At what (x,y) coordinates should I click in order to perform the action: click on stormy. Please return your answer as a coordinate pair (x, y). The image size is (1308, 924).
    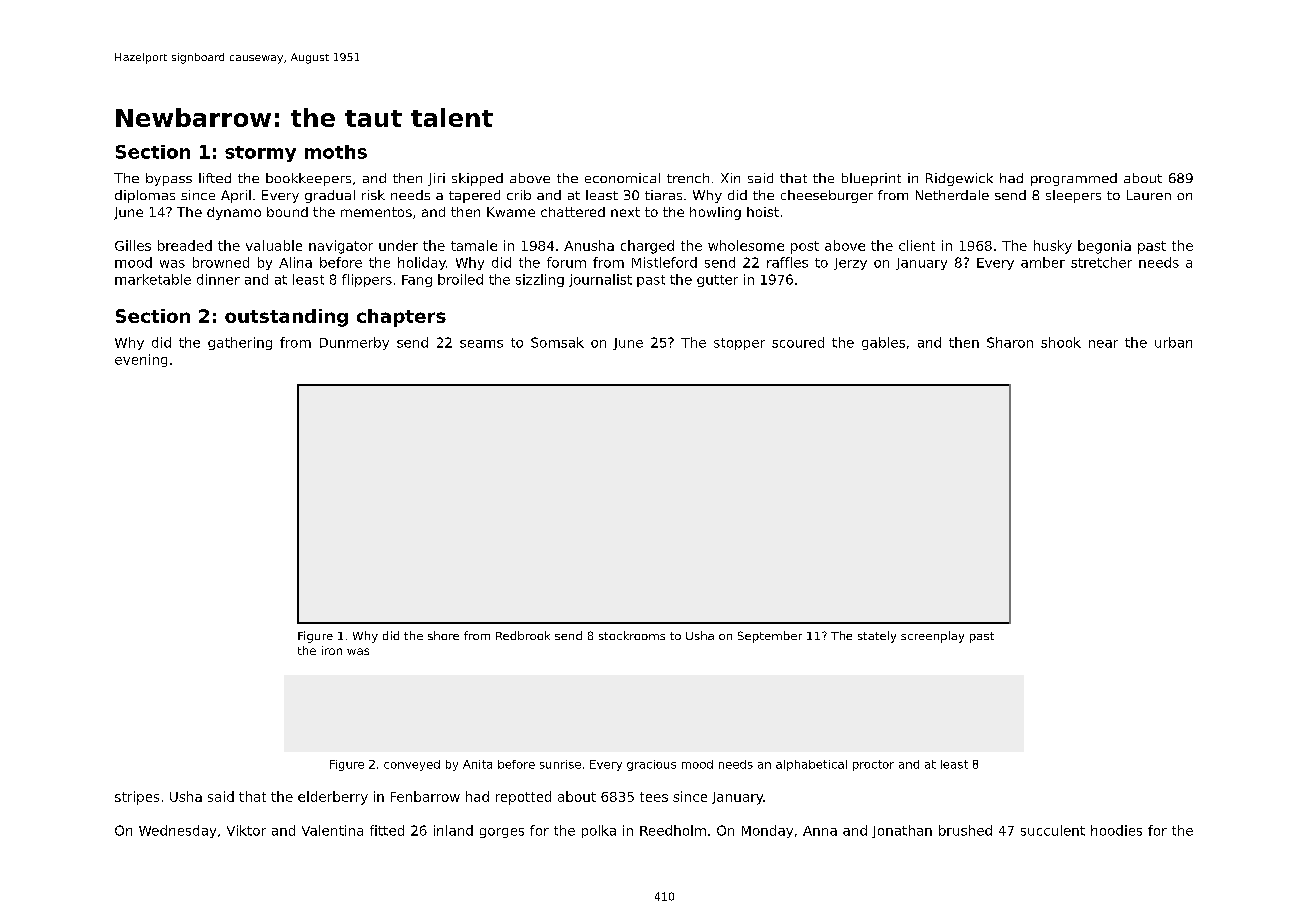
    Looking at the image, I should click on (260, 154).
